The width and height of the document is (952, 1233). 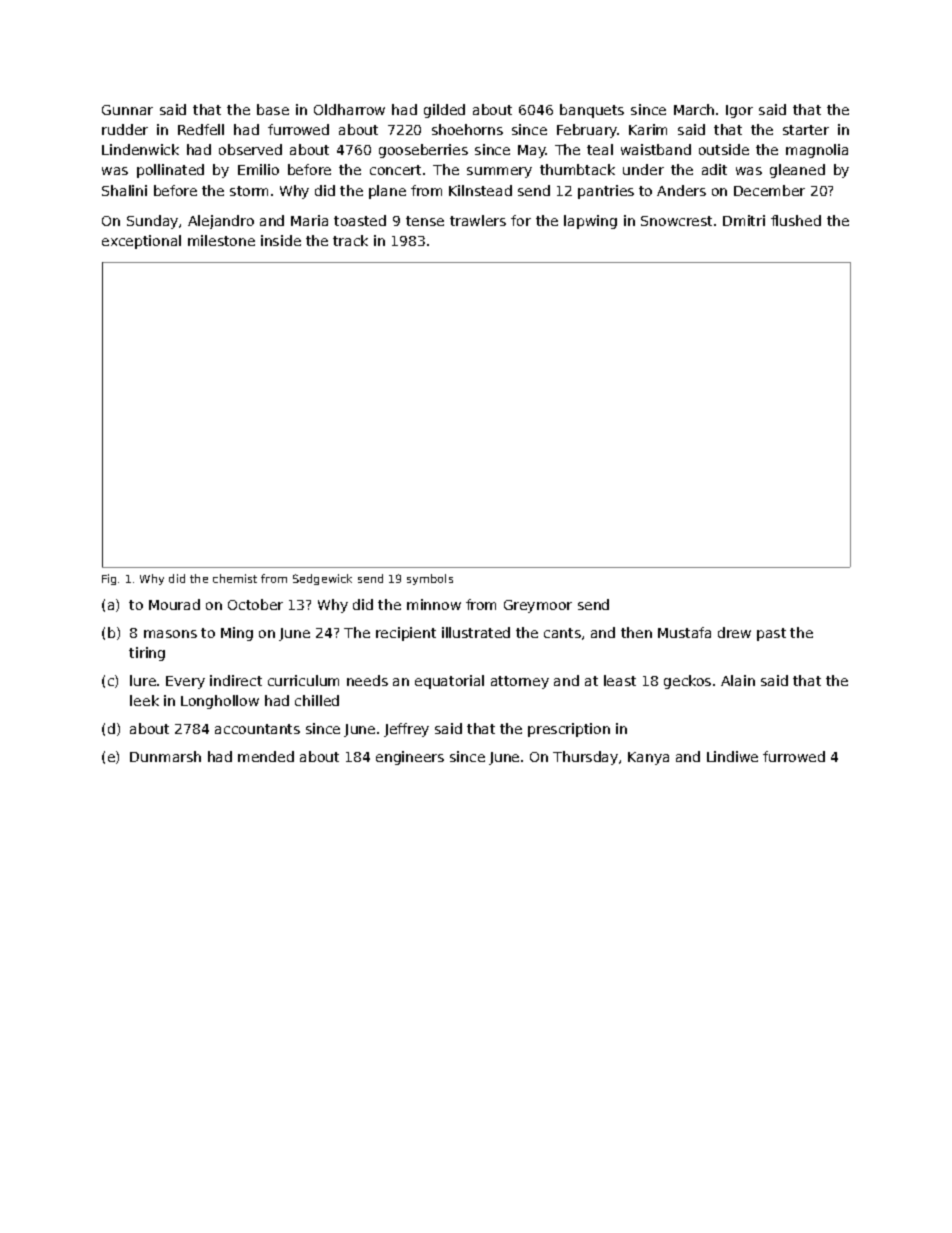 I want to click on exceptional, so click(x=141, y=242).
